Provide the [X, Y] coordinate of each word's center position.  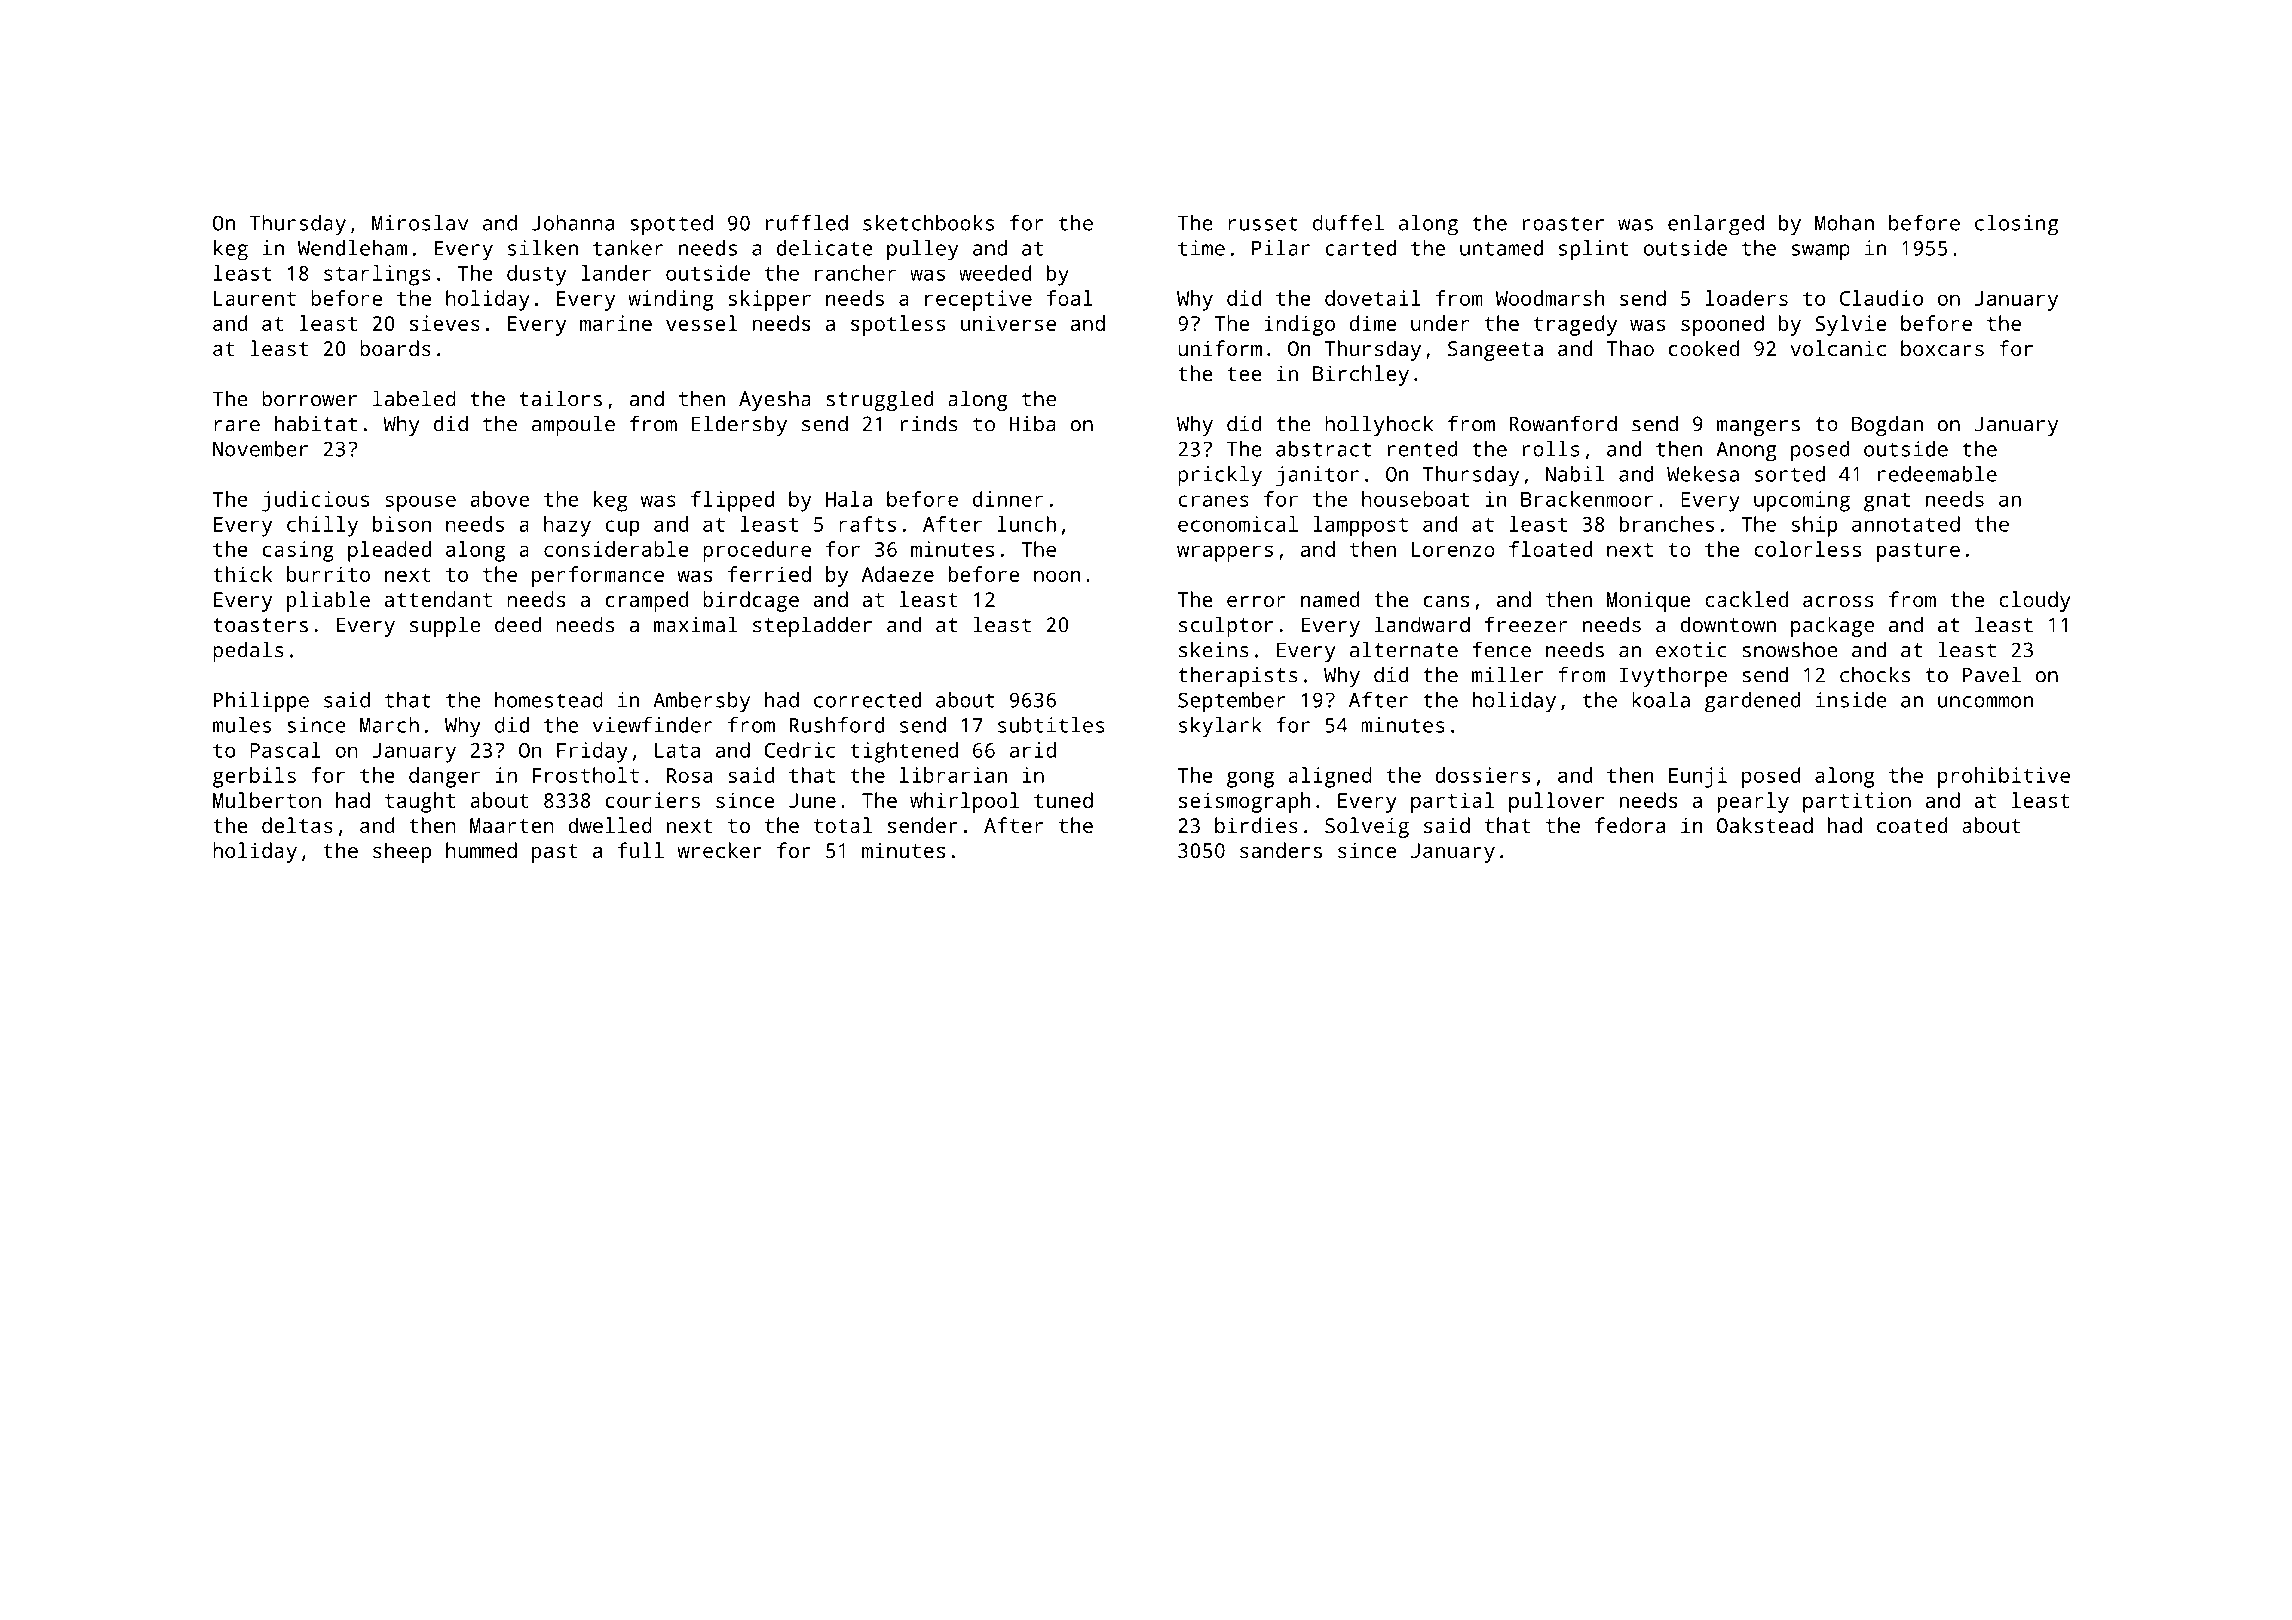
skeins [1214, 649]
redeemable [1937, 474]
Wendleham [352, 248]
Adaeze [898, 574]
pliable [328, 601]
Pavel [1992, 674]
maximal [696, 624]
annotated [1906, 524]
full [641, 850]
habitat [316, 423]
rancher [856, 273]
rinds [929, 423]
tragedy [1575, 325]
